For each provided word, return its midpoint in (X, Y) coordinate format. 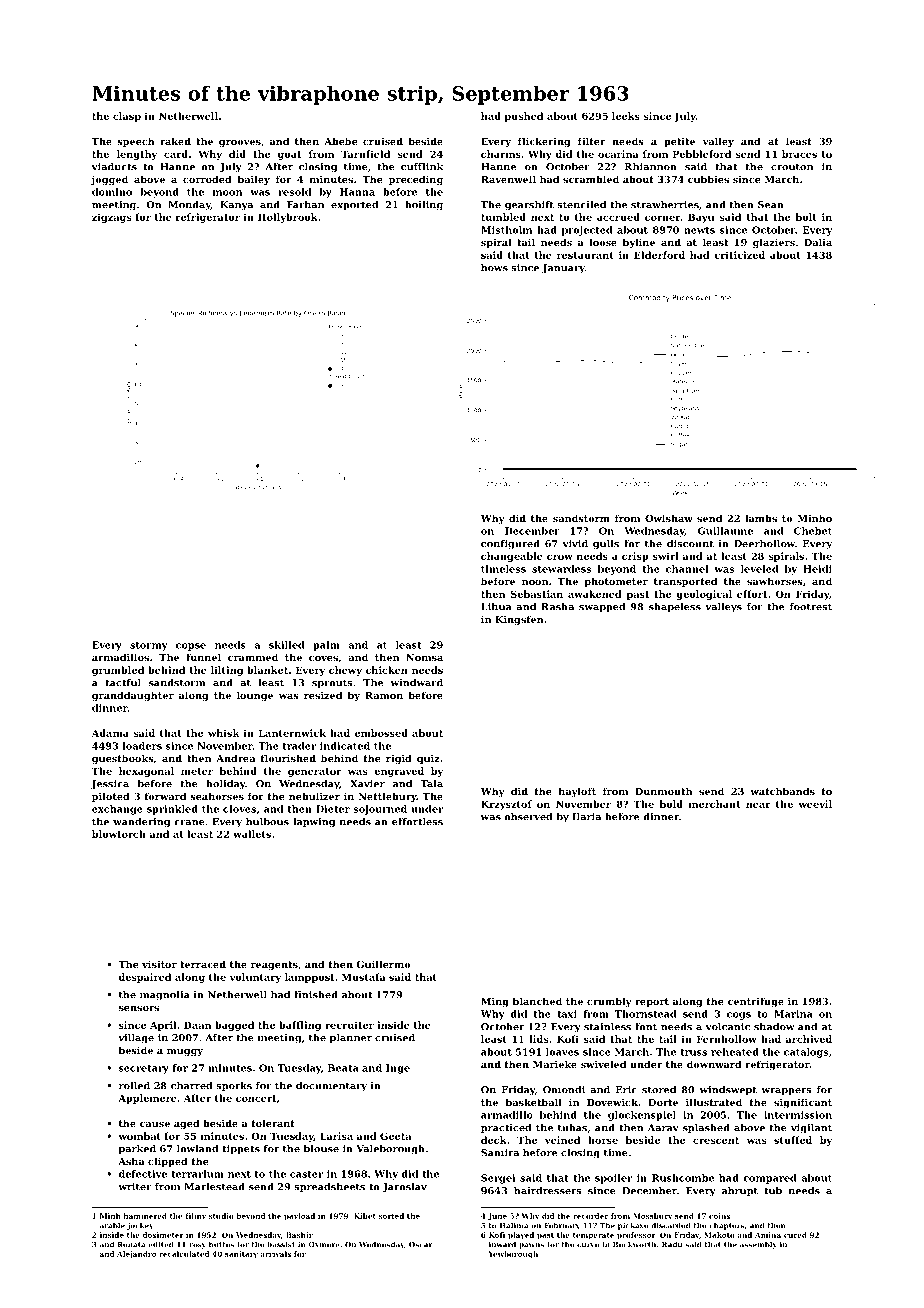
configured (510, 545)
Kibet (365, 1216)
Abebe (341, 141)
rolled (134, 1086)
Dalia (818, 242)
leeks (626, 116)
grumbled (118, 671)
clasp (127, 117)
